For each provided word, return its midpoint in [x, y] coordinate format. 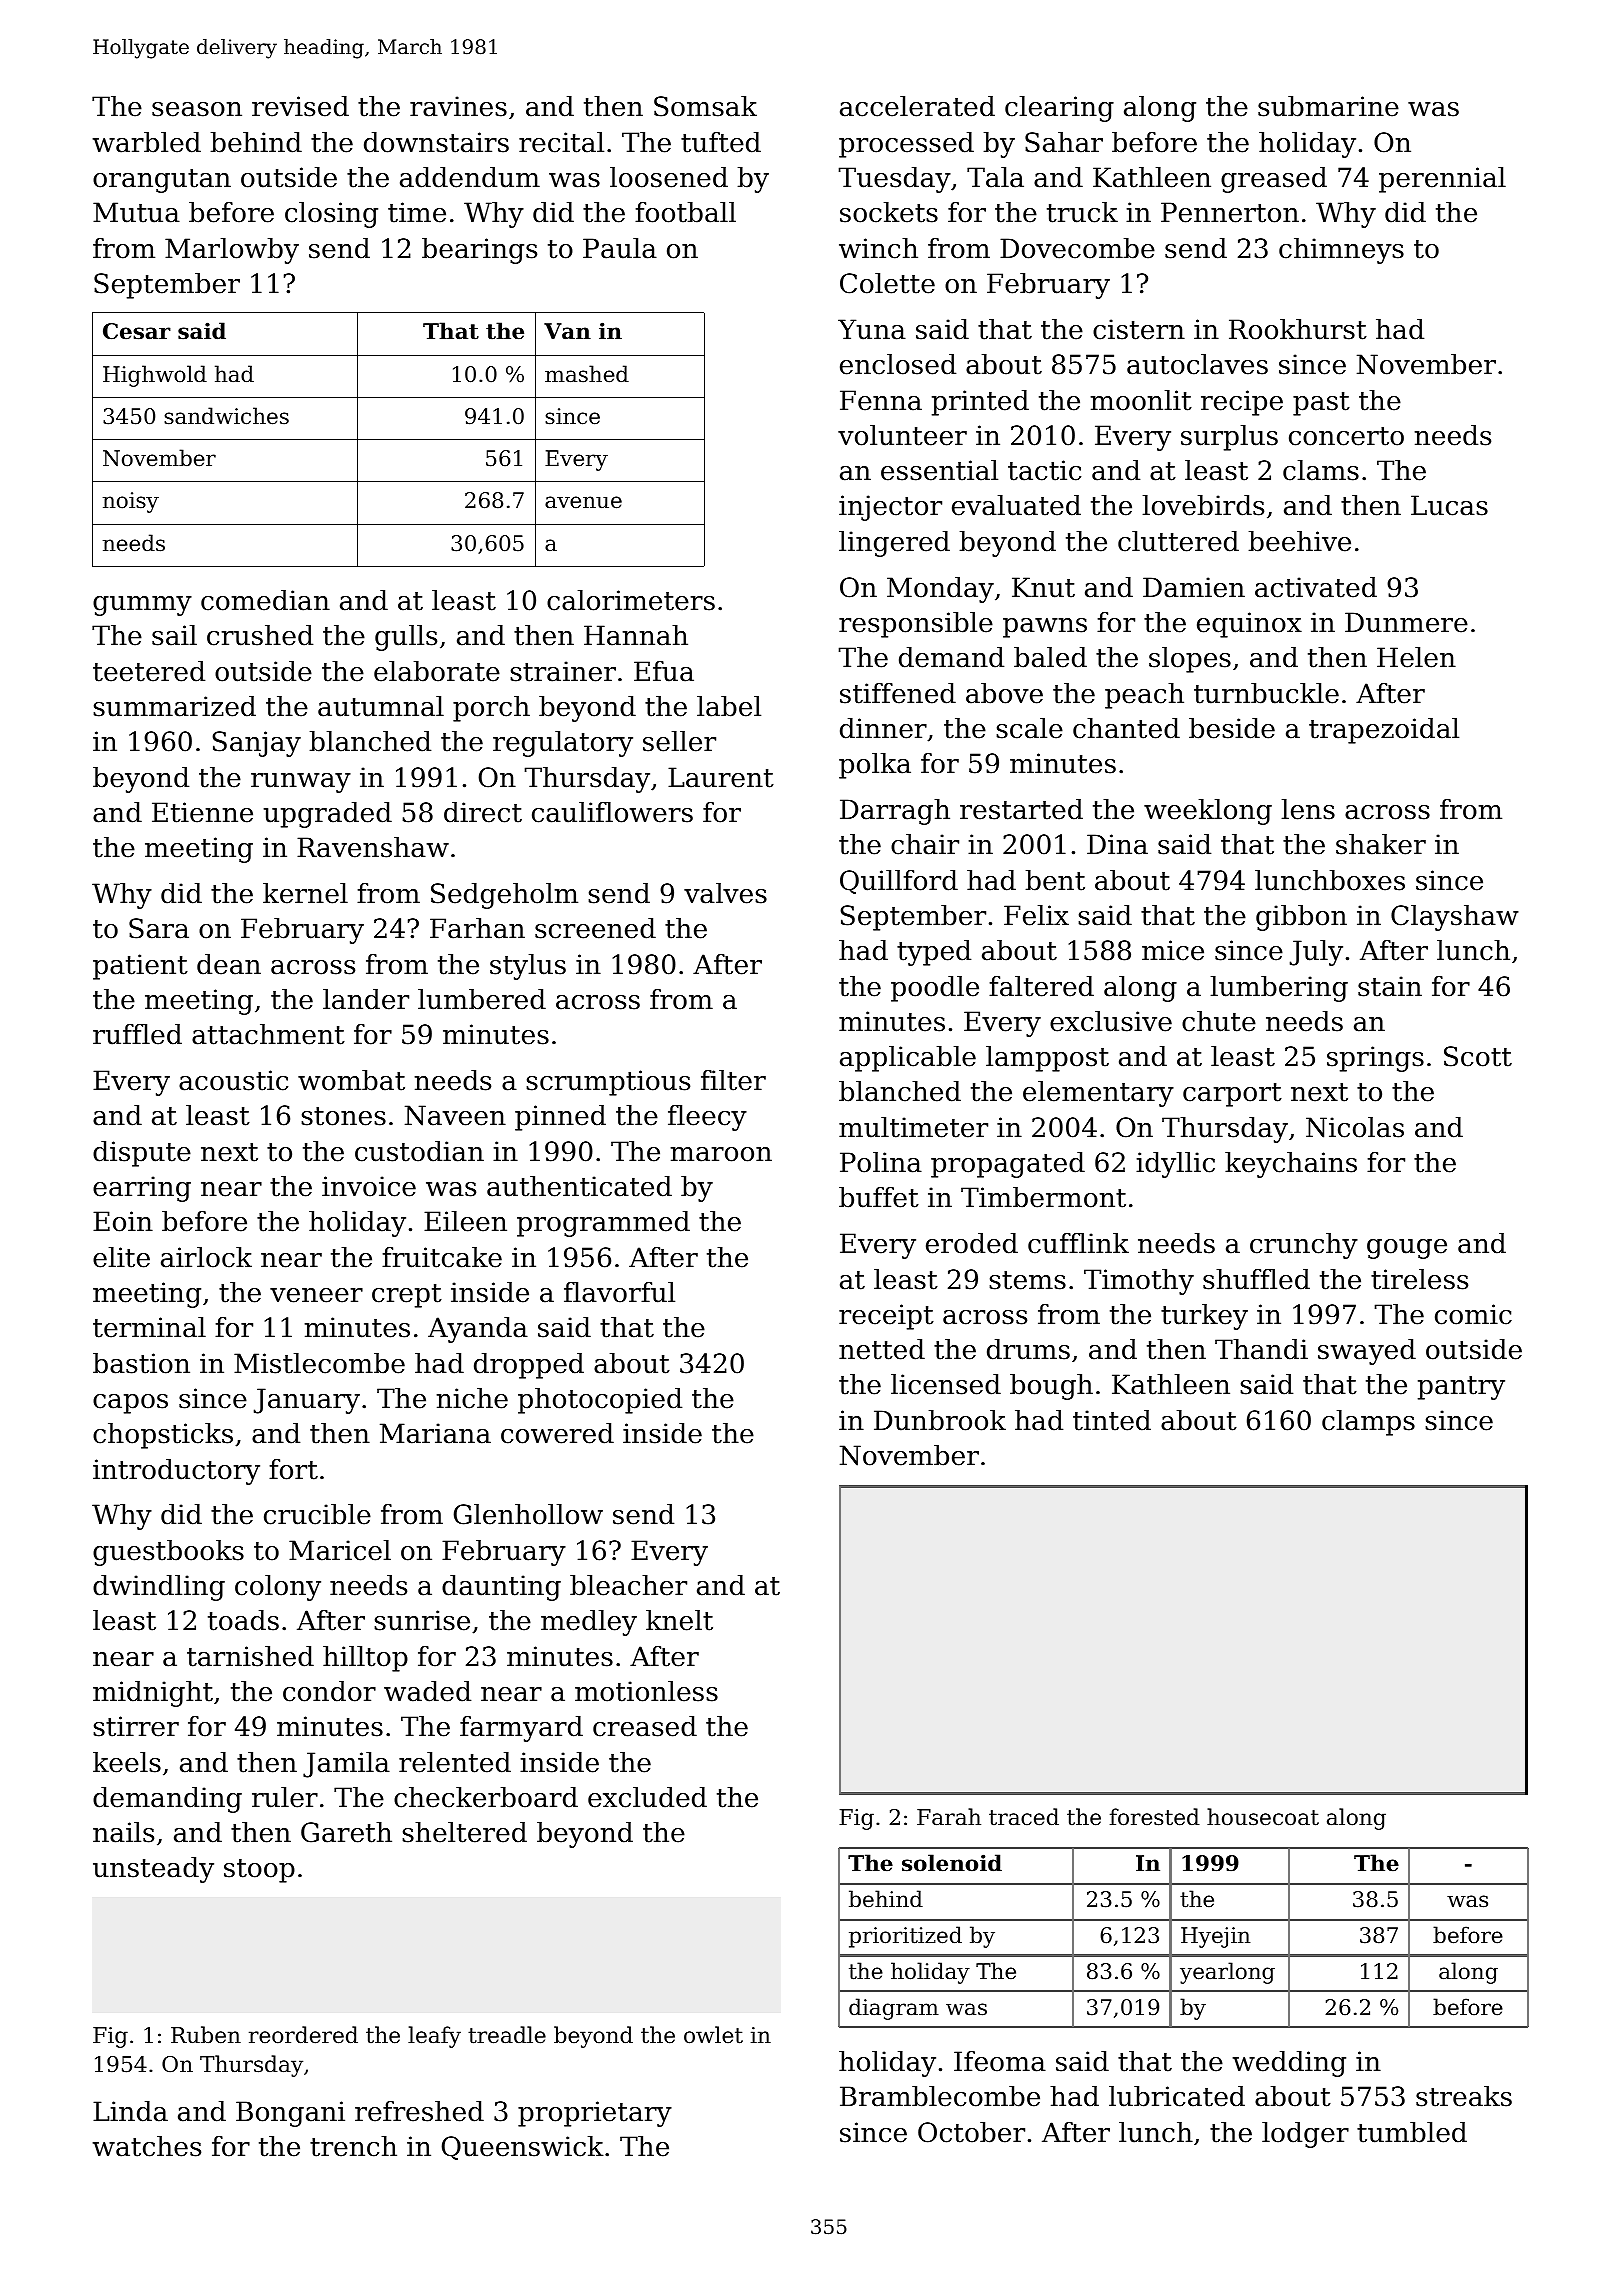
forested [1155, 1817]
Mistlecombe [319, 1363]
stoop [259, 1871]
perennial [1442, 180]
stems [1027, 1280]
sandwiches [226, 416]
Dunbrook [940, 1420]
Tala [995, 177]
